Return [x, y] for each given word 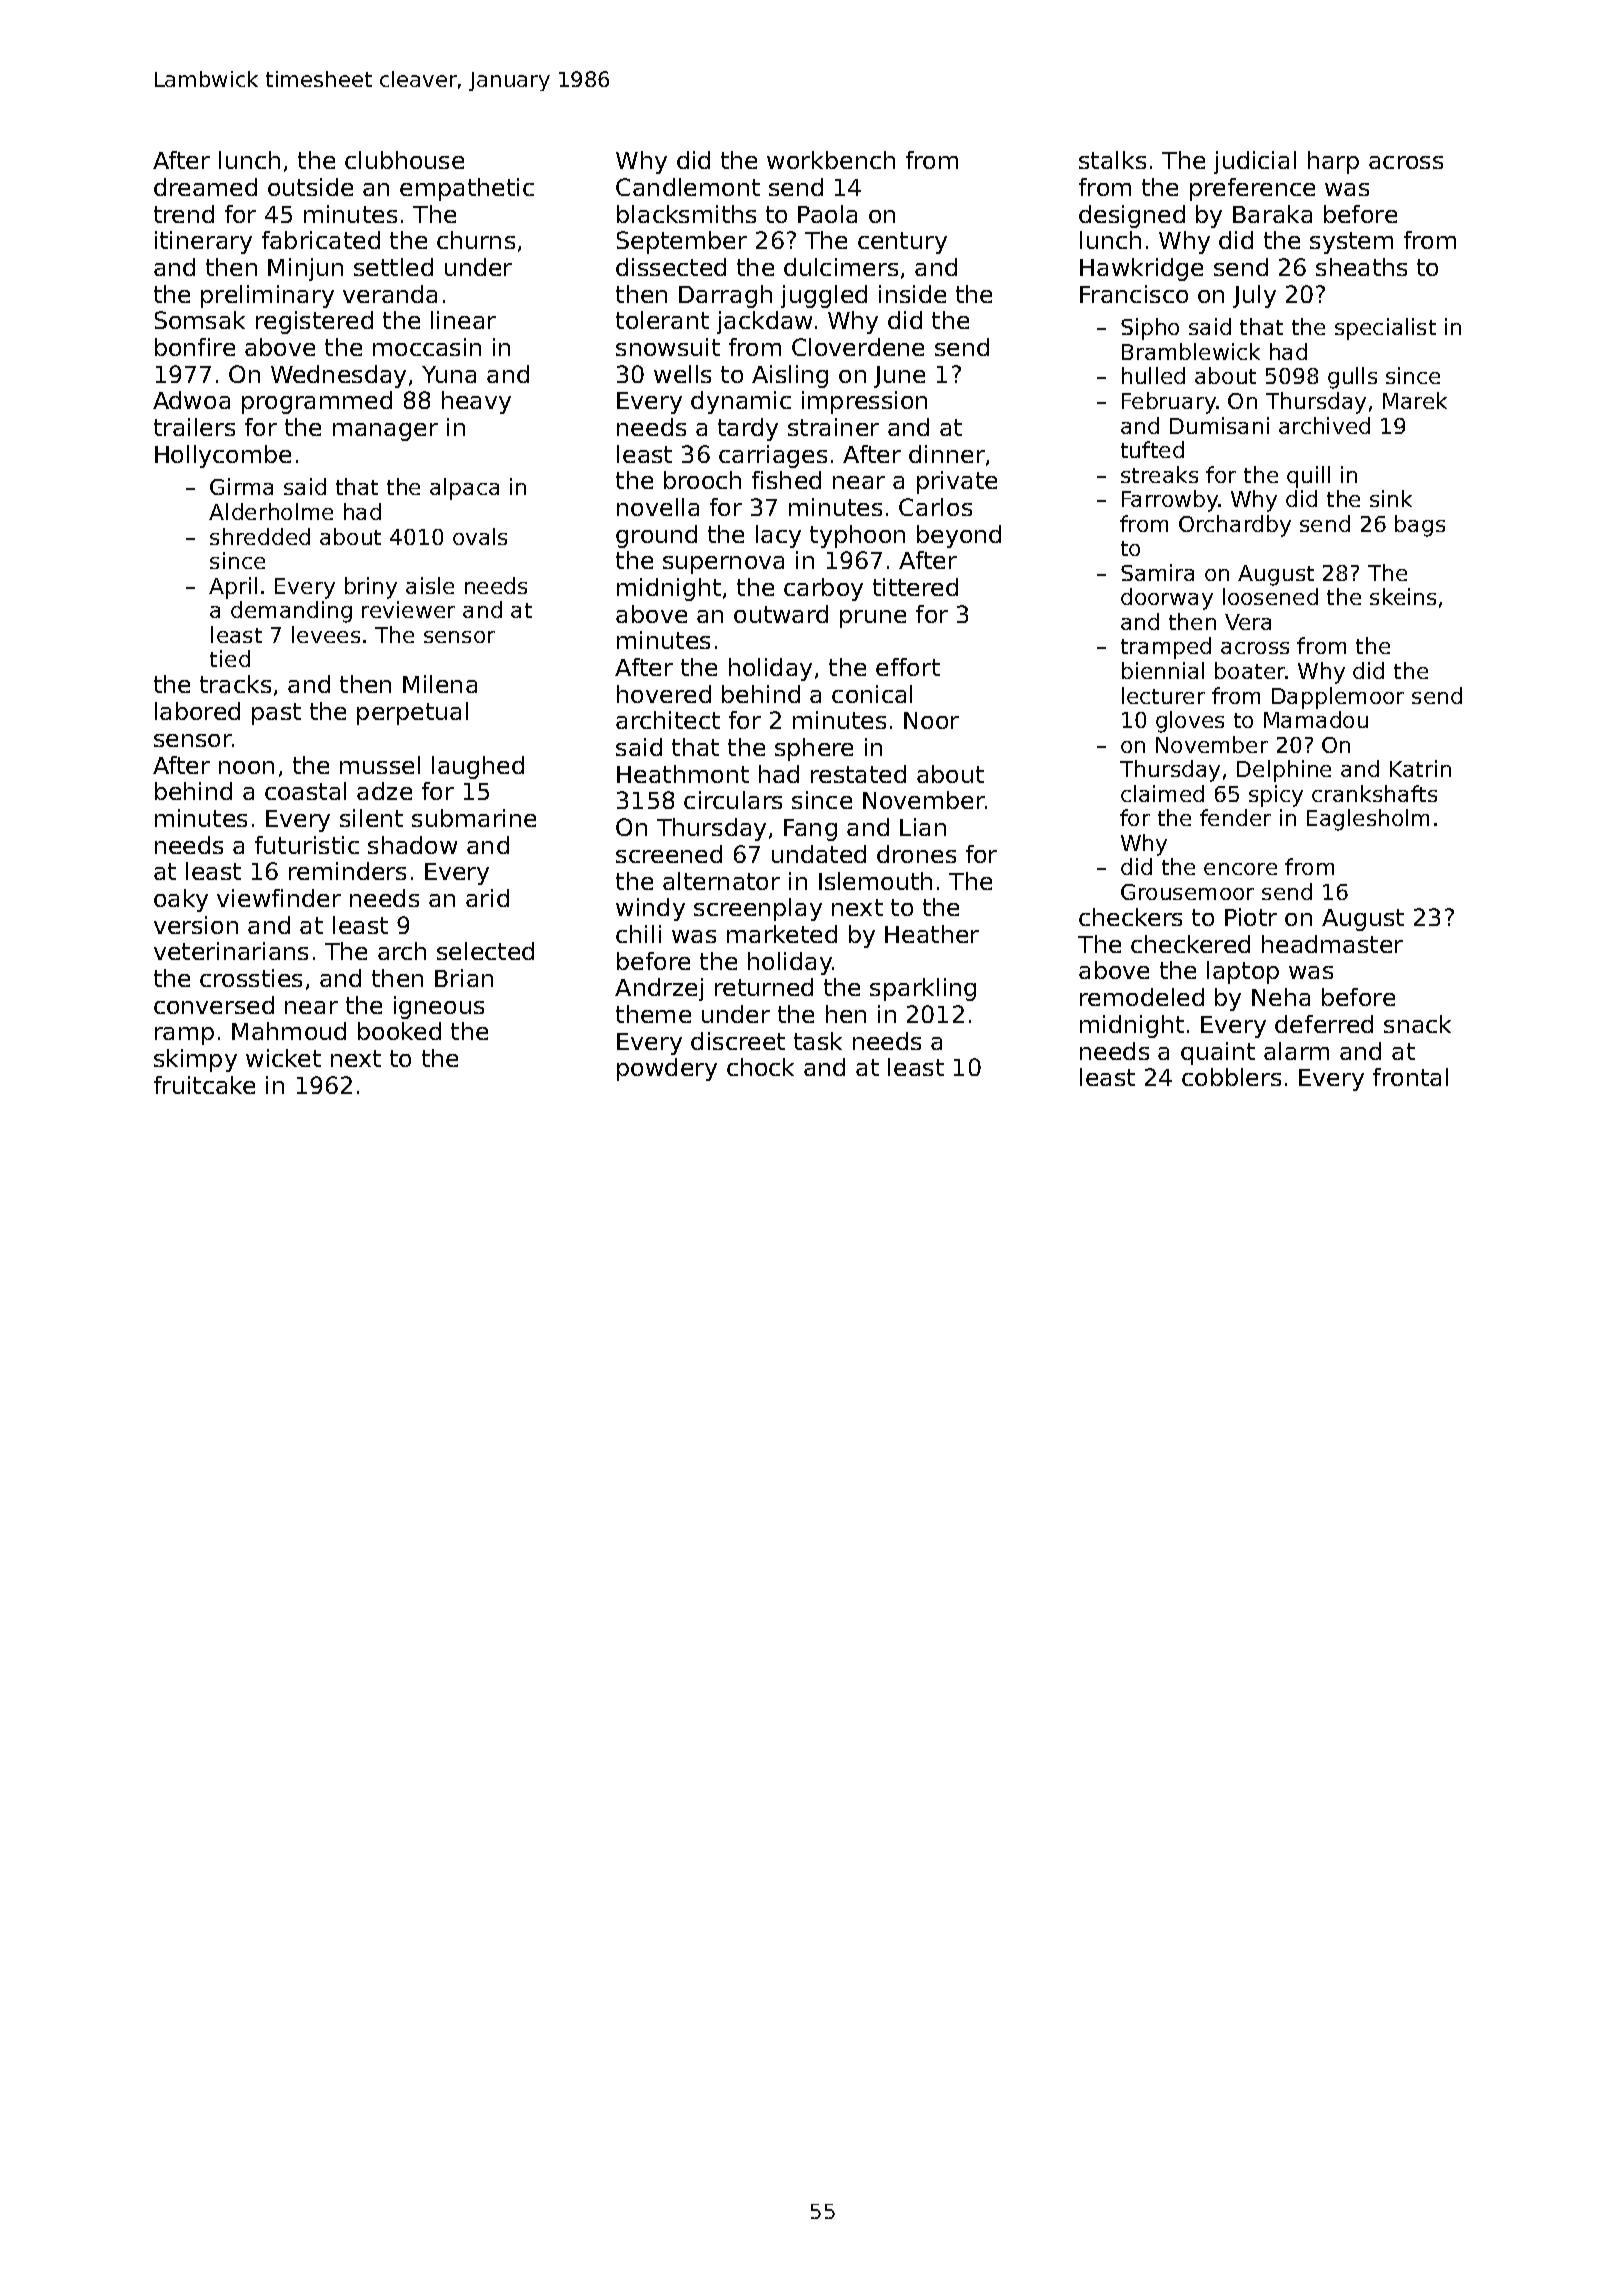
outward [781, 614]
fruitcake [204, 1085]
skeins [1403, 596]
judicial [1255, 162]
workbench [831, 160]
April [233, 588]
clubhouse [404, 160]
